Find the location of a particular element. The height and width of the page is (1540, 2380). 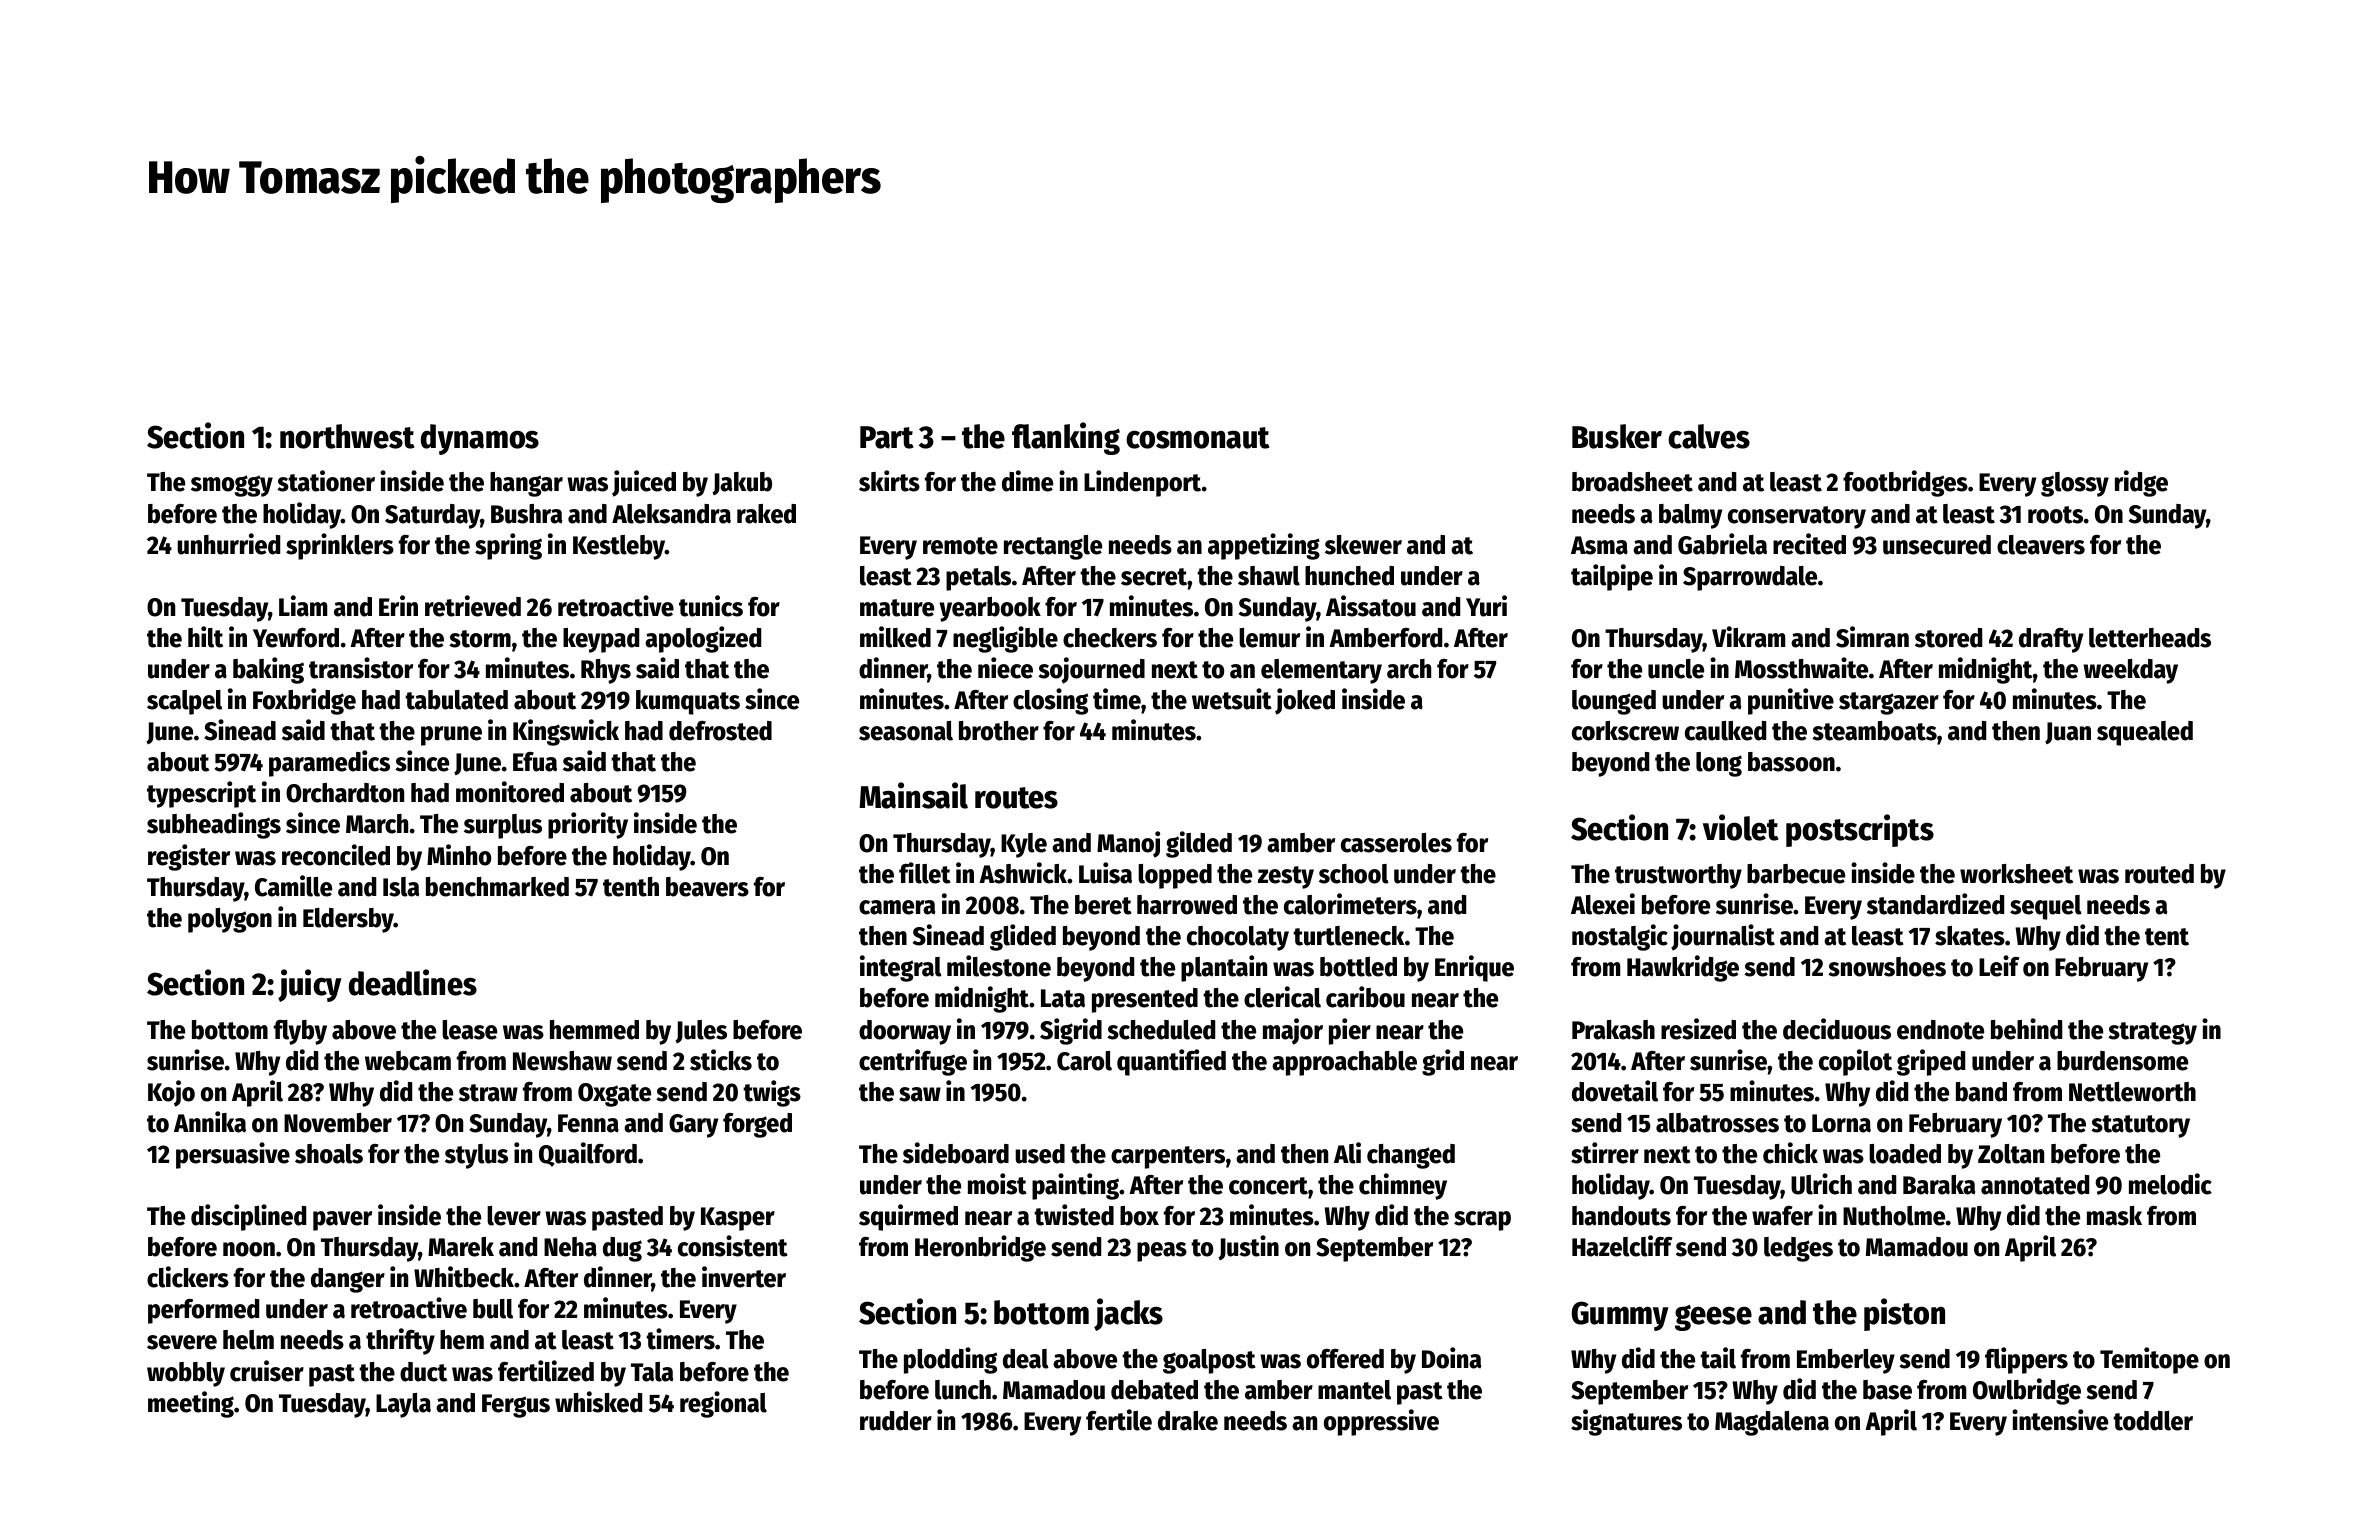

base is located at coordinates (1887, 1390).
